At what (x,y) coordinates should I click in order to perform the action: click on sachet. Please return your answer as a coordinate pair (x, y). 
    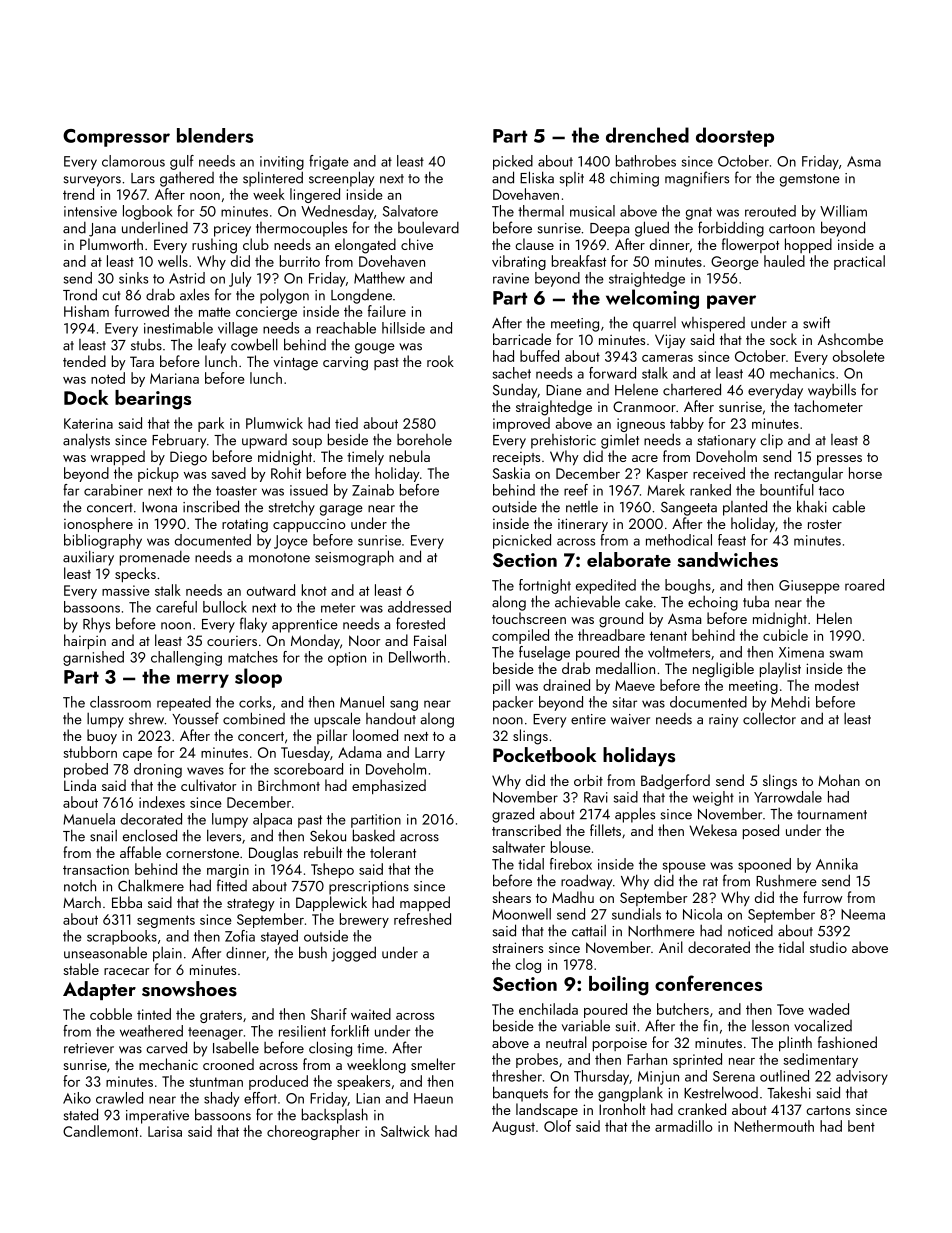
    Looking at the image, I should click on (512, 373).
